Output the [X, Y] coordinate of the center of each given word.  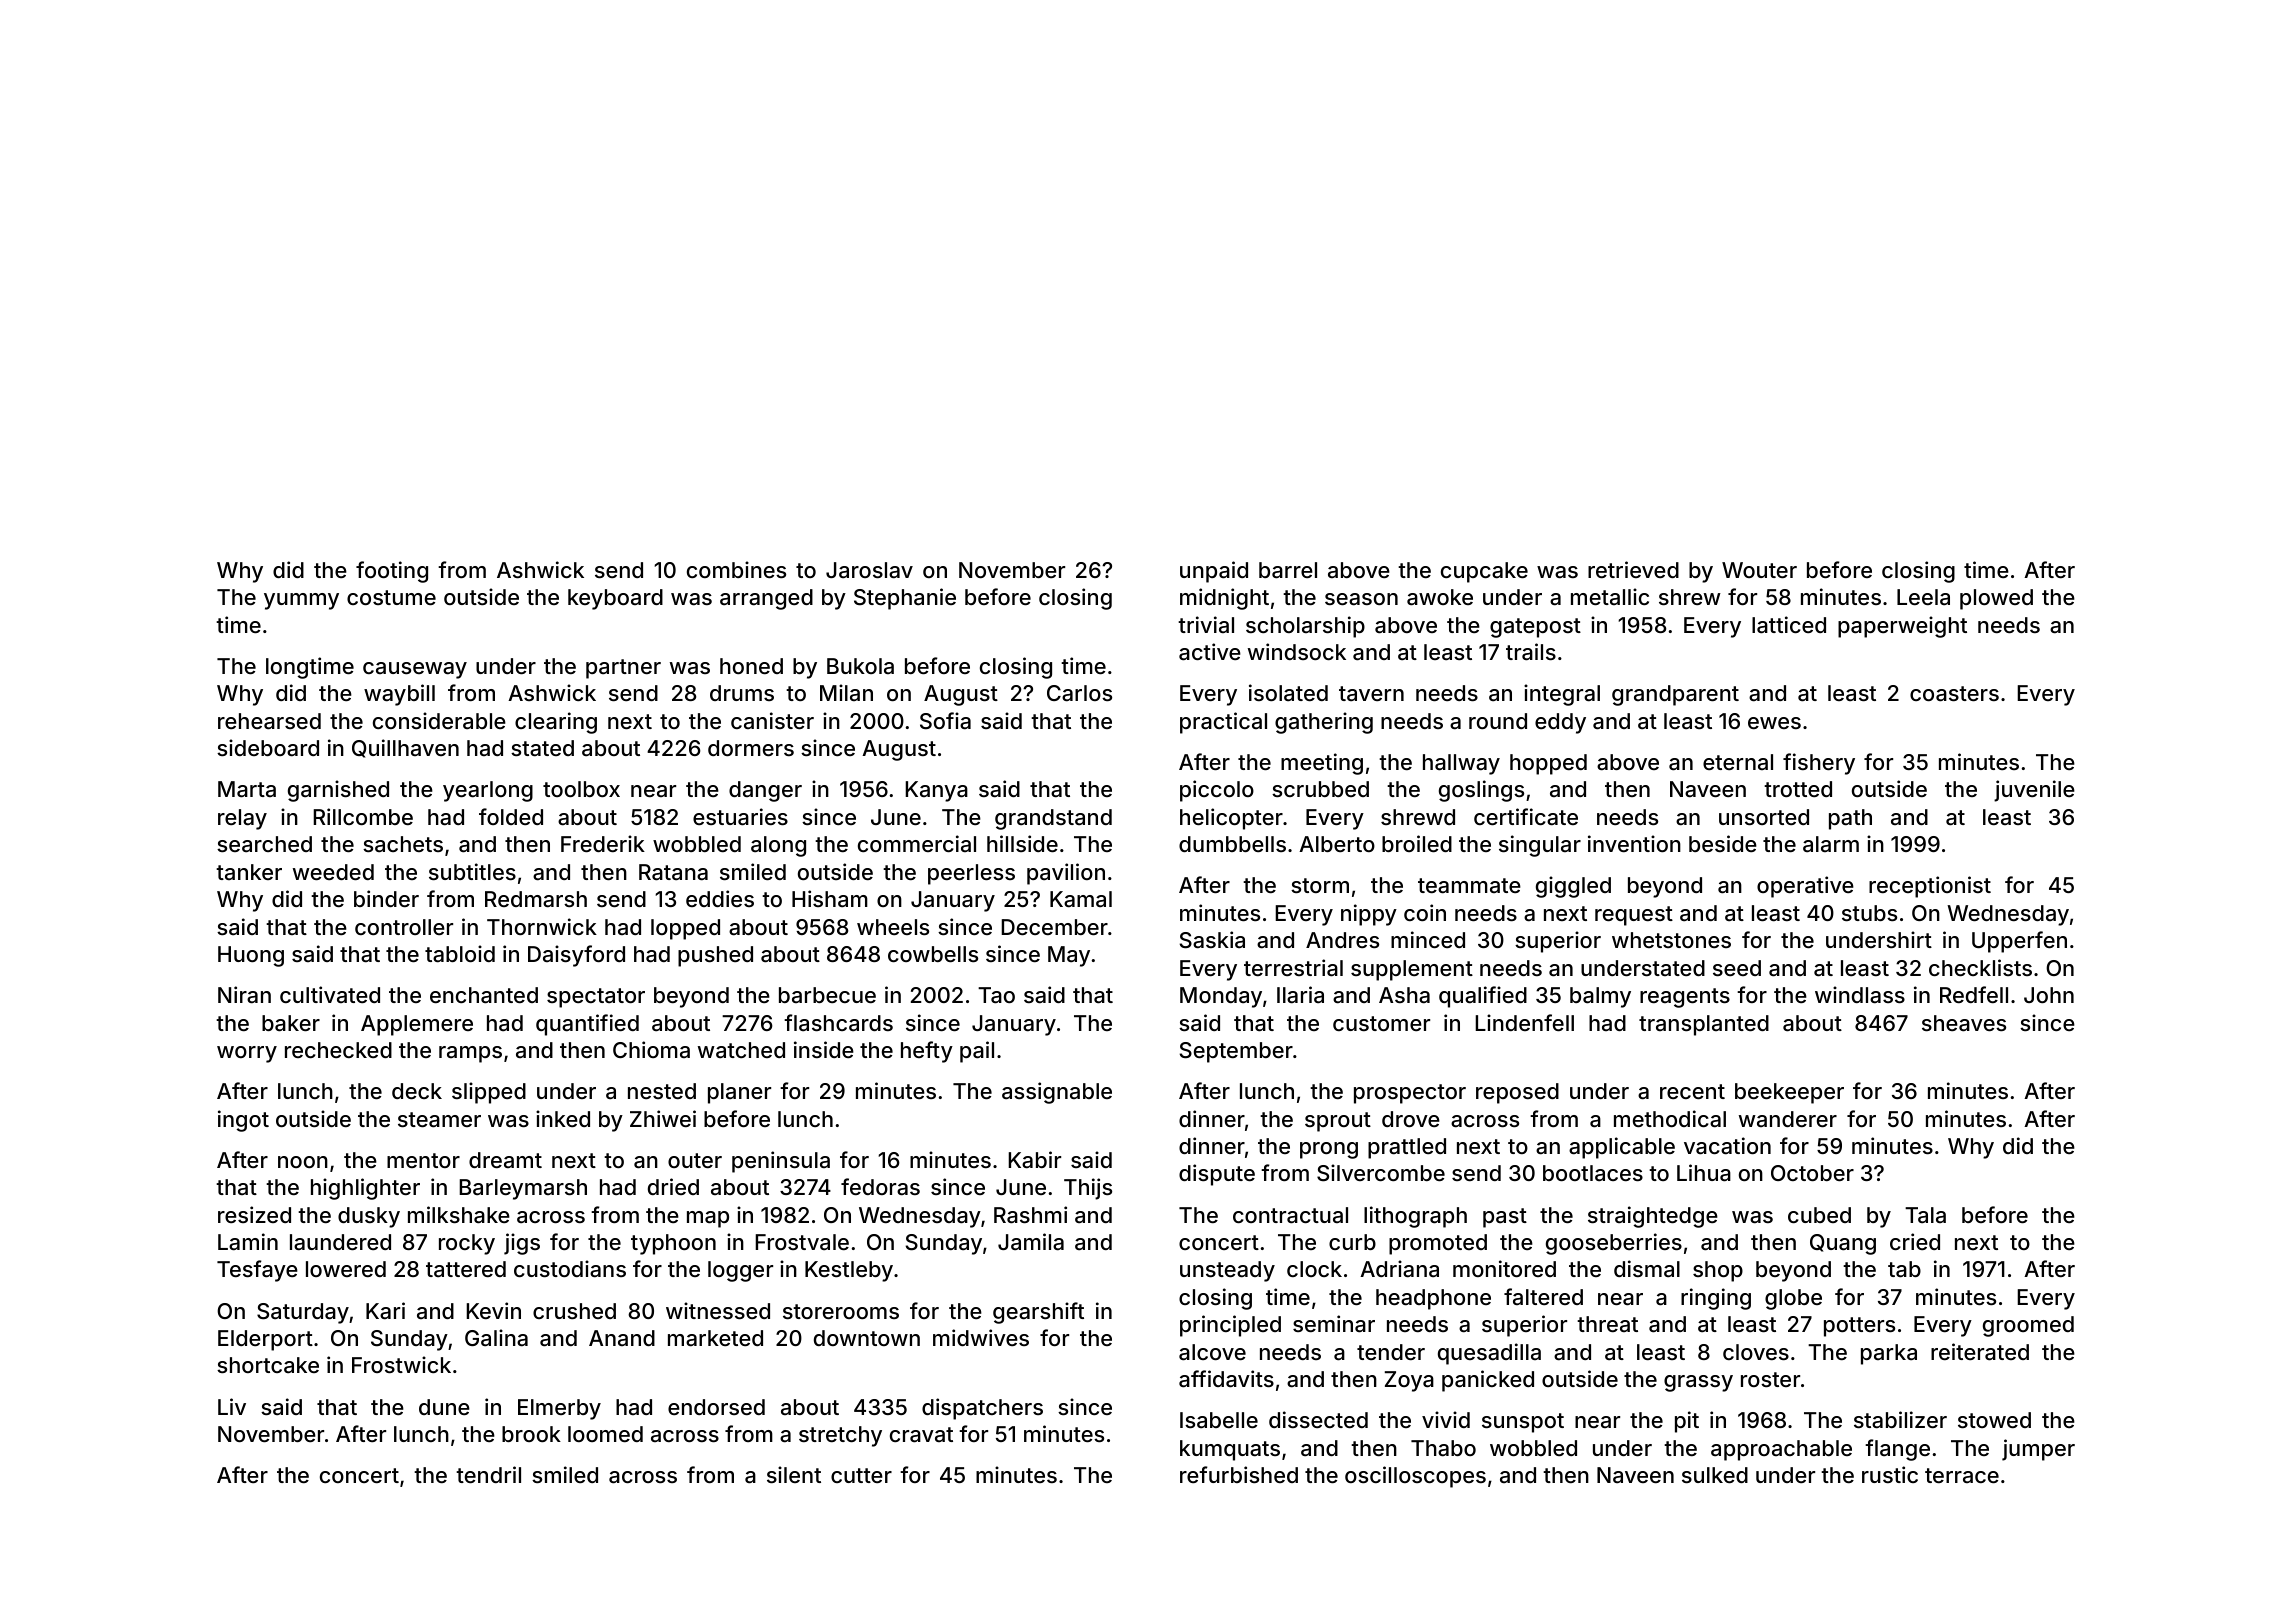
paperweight [1902, 627]
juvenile [2034, 791]
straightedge [1653, 1217]
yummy [301, 601]
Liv [232, 1406]
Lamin [248, 1242]
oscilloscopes [1415, 1477]
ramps [470, 1054]
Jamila [1031, 1242]
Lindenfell [1524, 1022]
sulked [1715, 1475]
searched [264, 844]
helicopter [1231, 819]
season [1361, 599]
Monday [1221, 997]
